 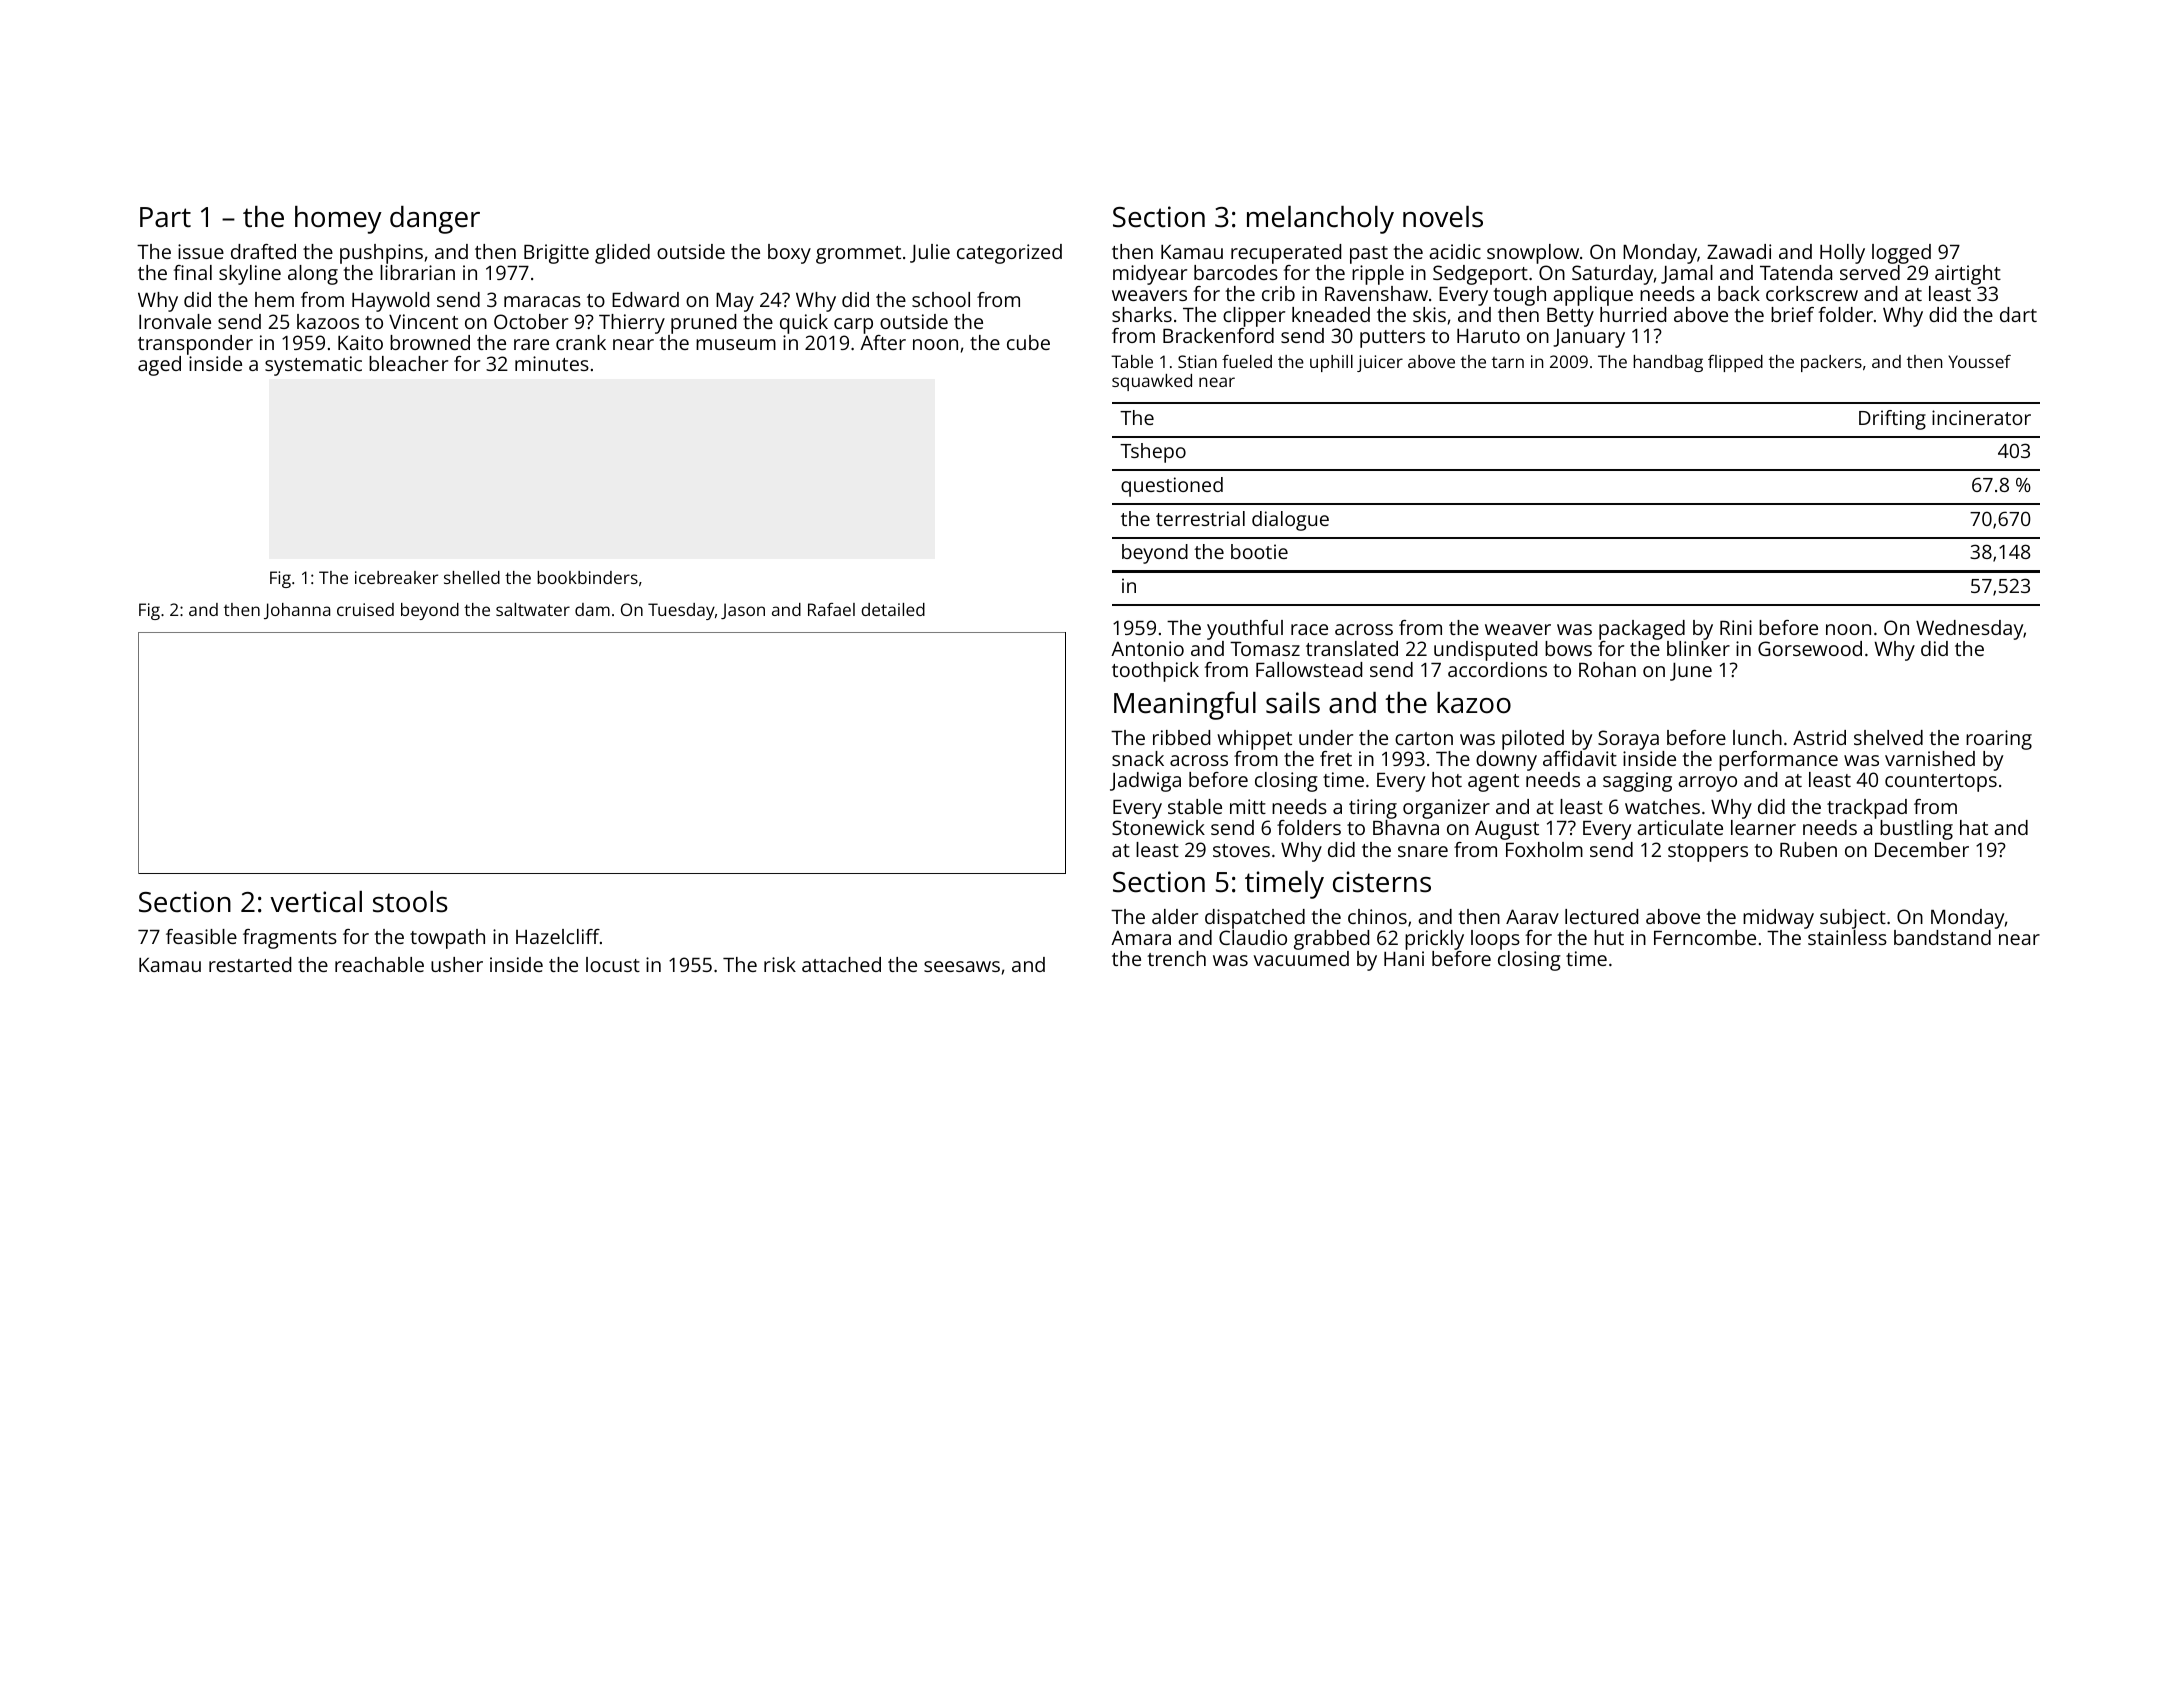 I want to click on Rini, so click(x=1736, y=627).
